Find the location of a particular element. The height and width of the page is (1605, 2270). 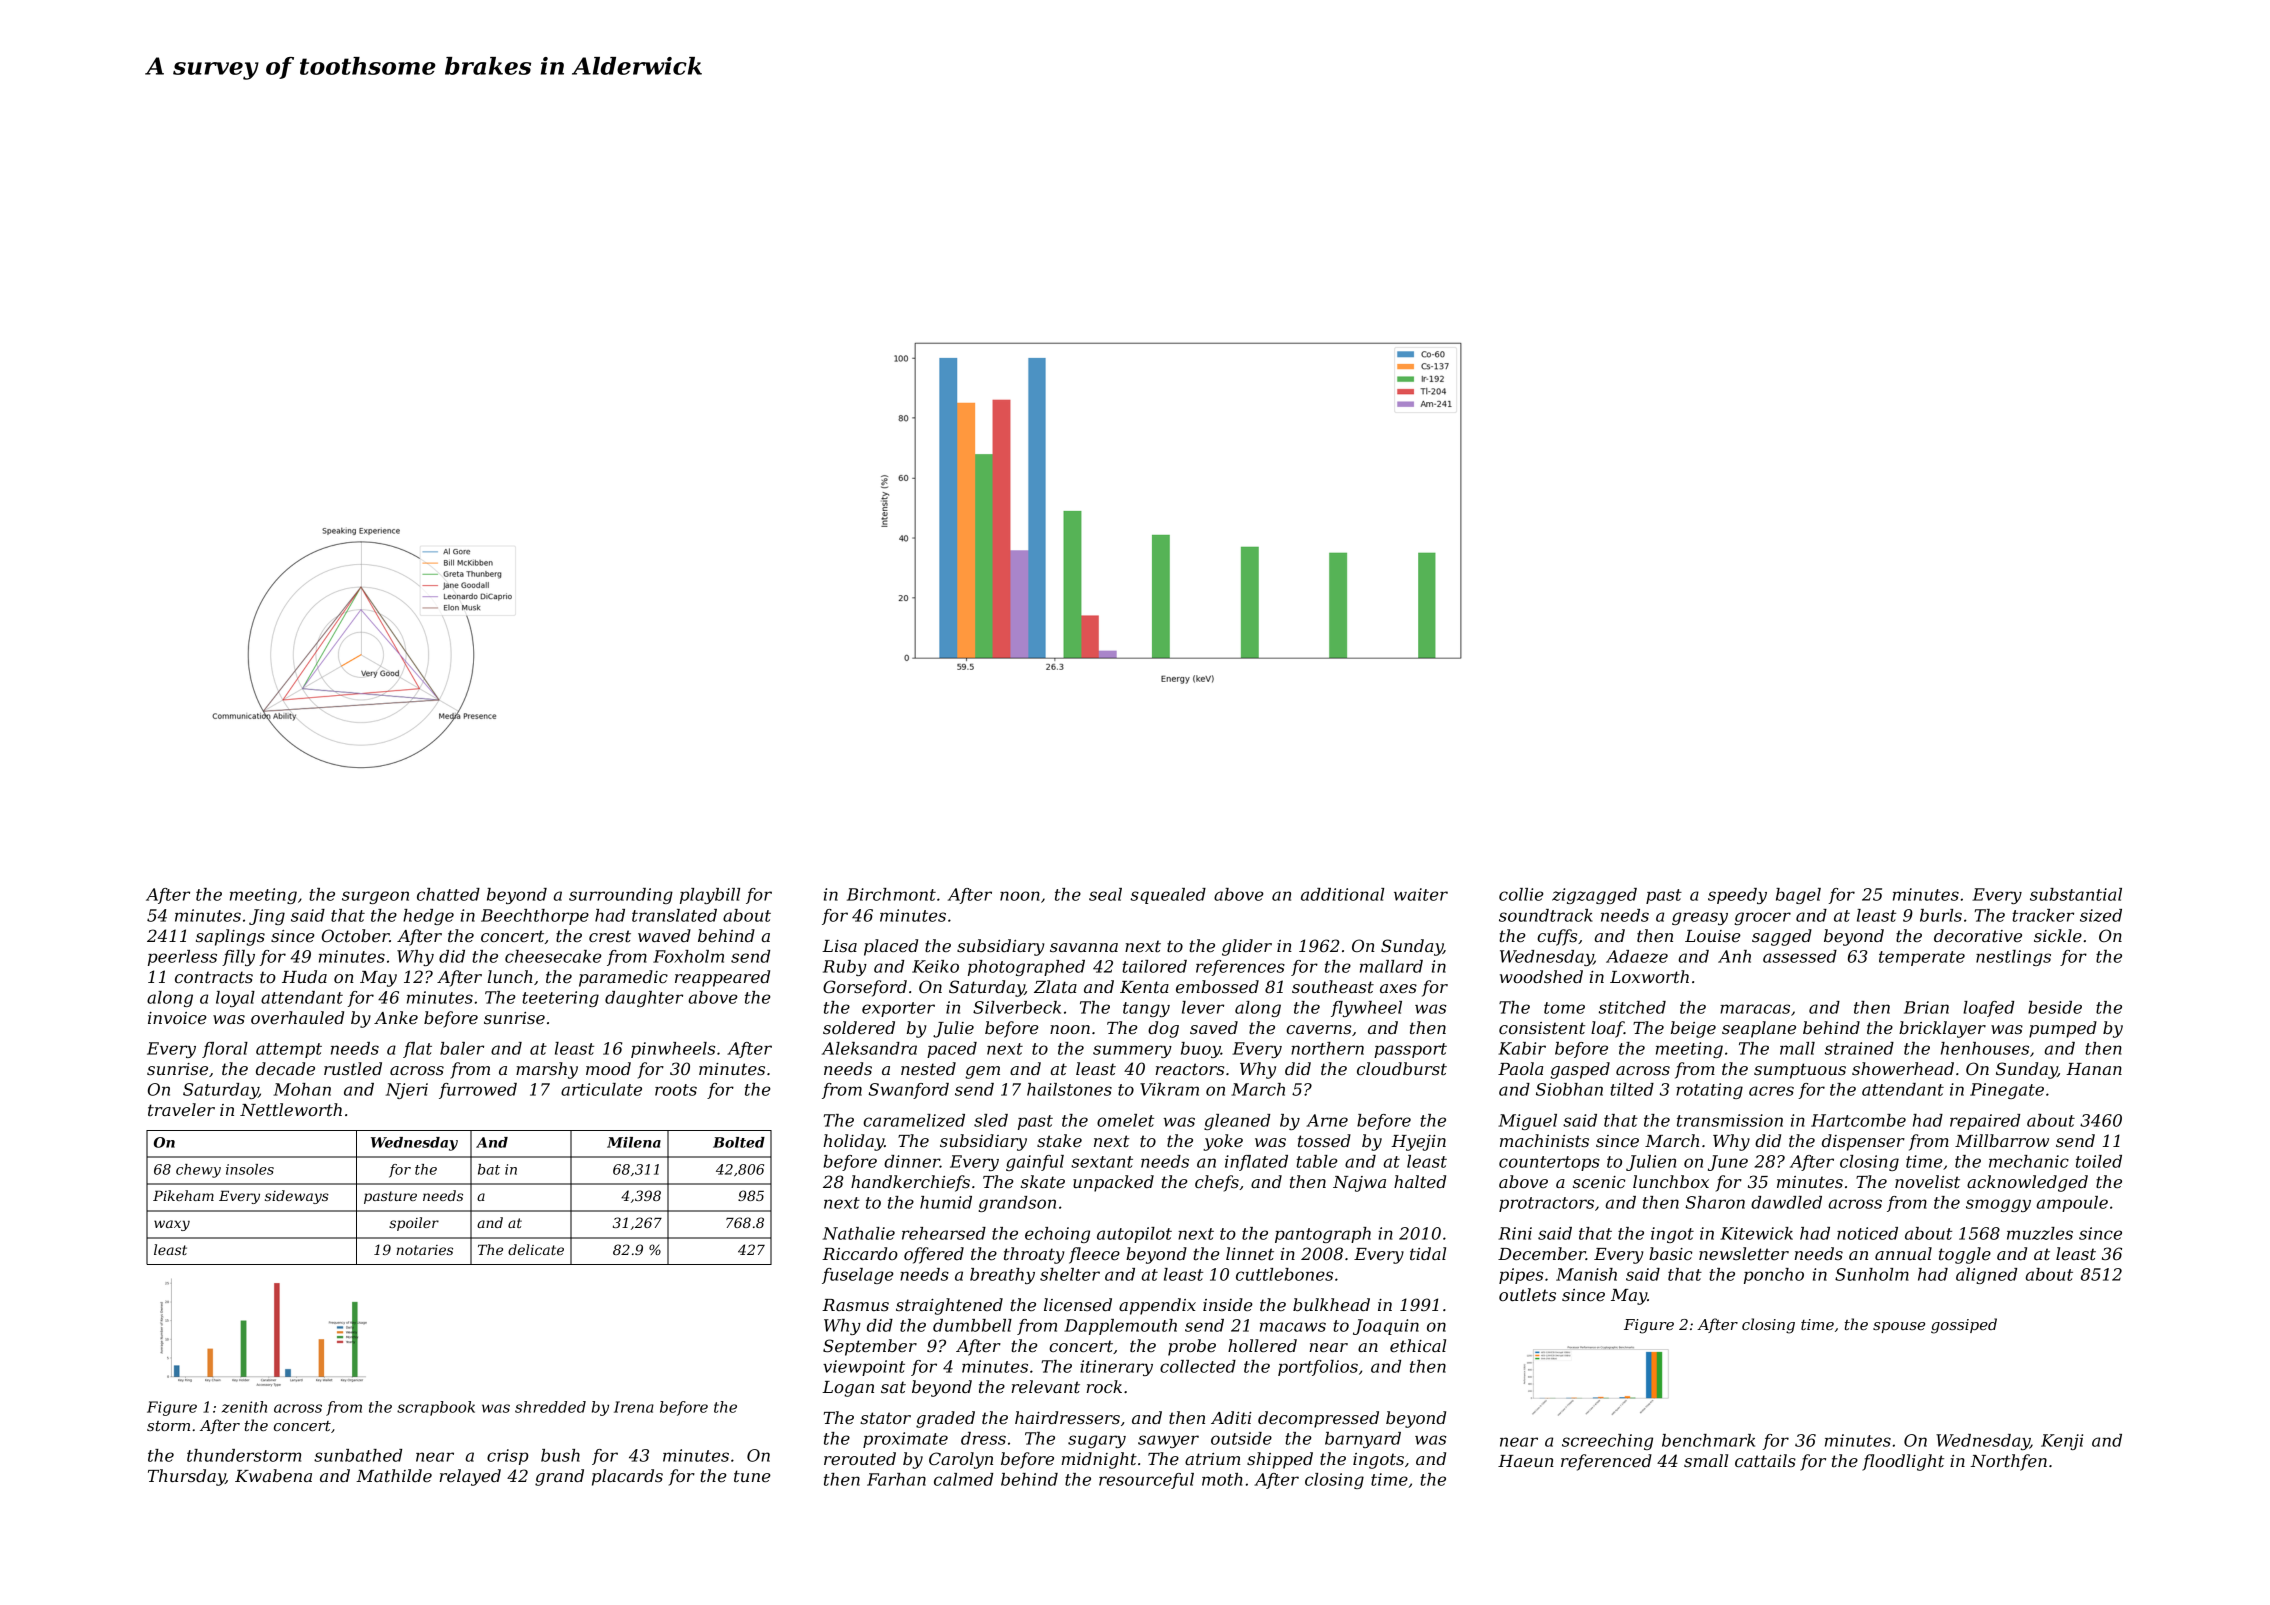

peerless is located at coordinates (182, 958).
